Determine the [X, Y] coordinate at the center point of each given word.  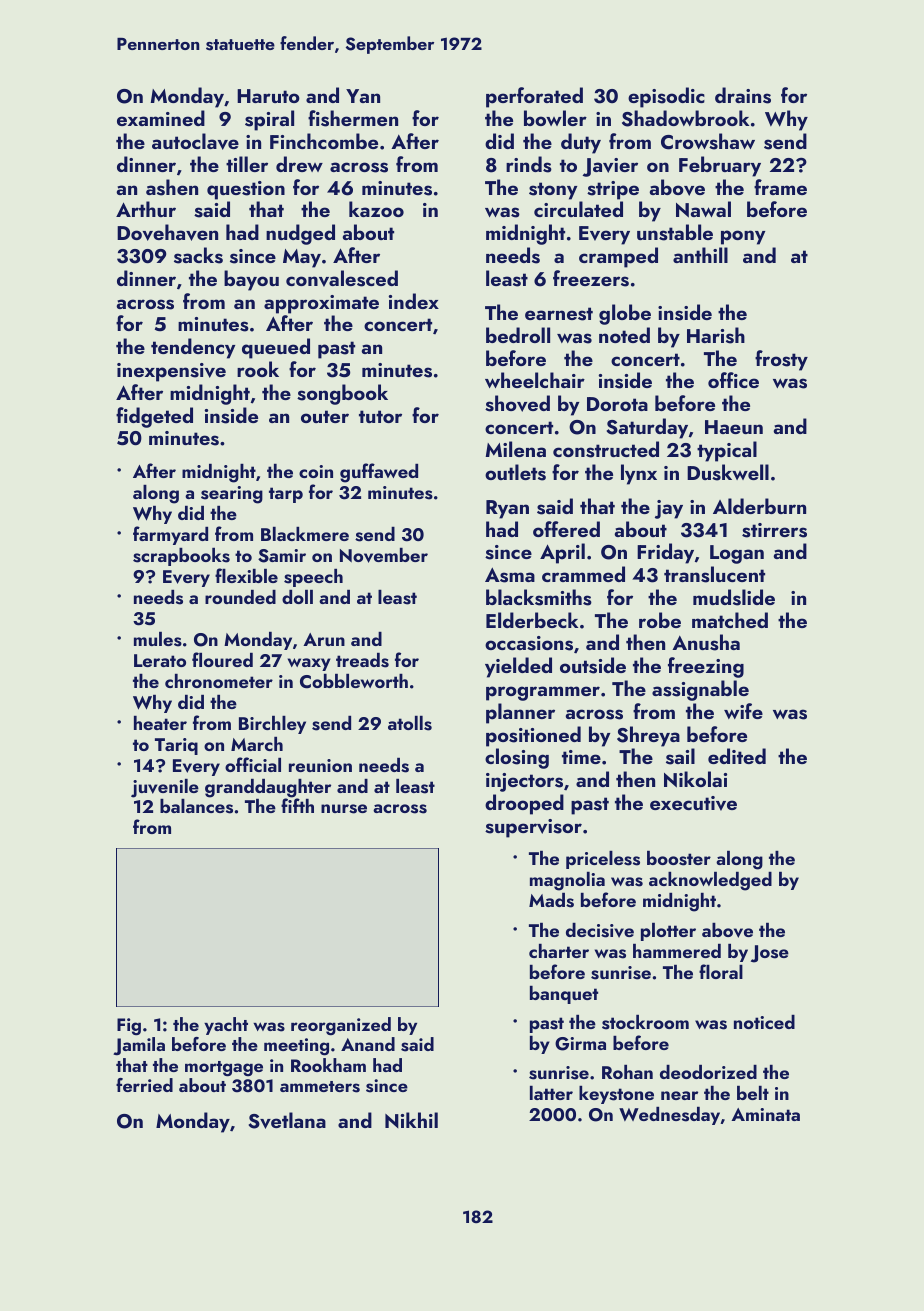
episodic [666, 97]
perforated [534, 97]
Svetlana [287, 1120]
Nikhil [411, 1120]
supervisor [533, 828]
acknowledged [710, 881]
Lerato [160, 660]
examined [161, 118]
